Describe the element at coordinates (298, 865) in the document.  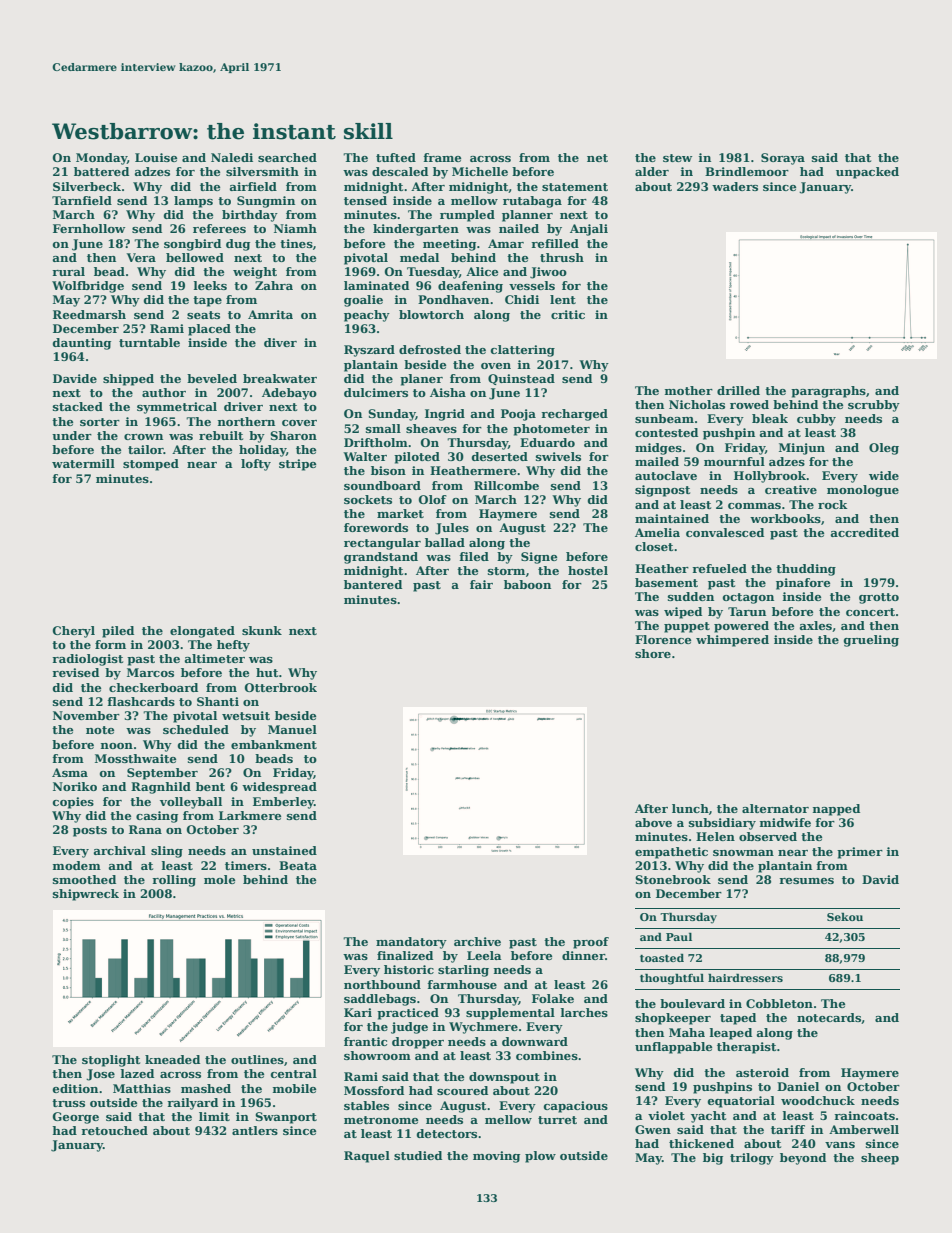
I see `Beata` at that location.
